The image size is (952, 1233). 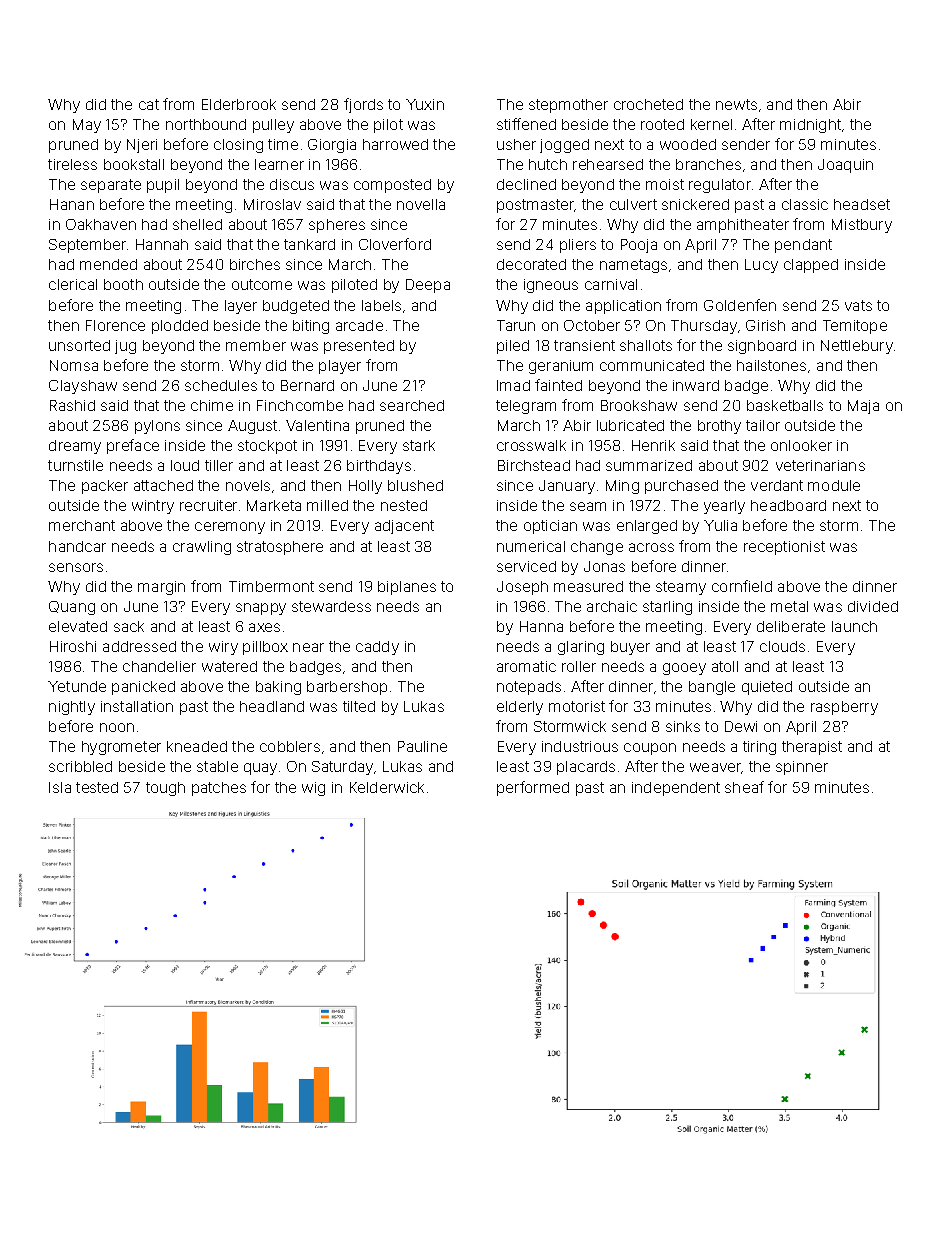 What do you see at coordinates (72, 164) in the screenshot?
I see `tireless` at bounding box center [72, 164].
